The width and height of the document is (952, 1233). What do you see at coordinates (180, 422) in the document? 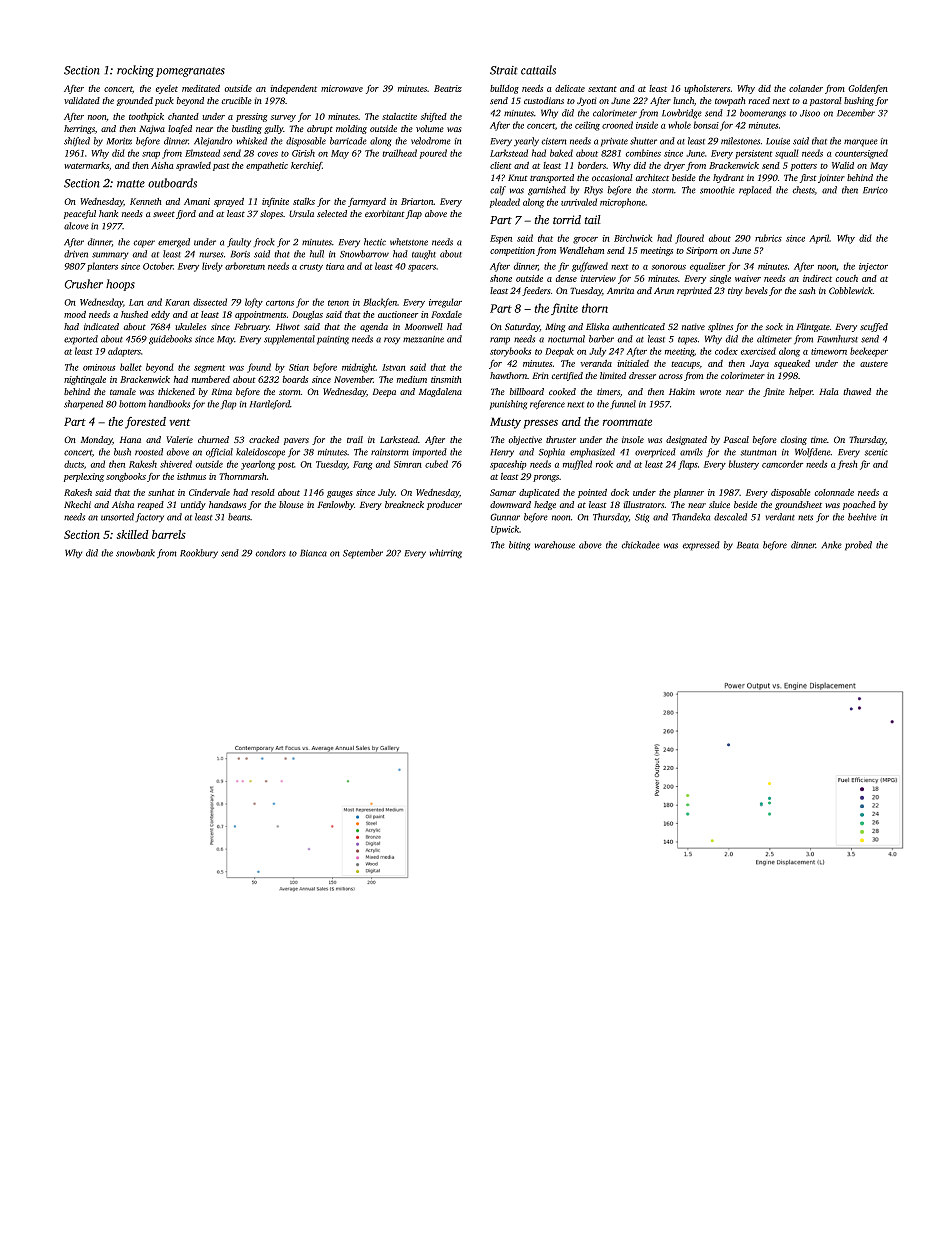
I see `vent` at bounding box center [180, 422].
